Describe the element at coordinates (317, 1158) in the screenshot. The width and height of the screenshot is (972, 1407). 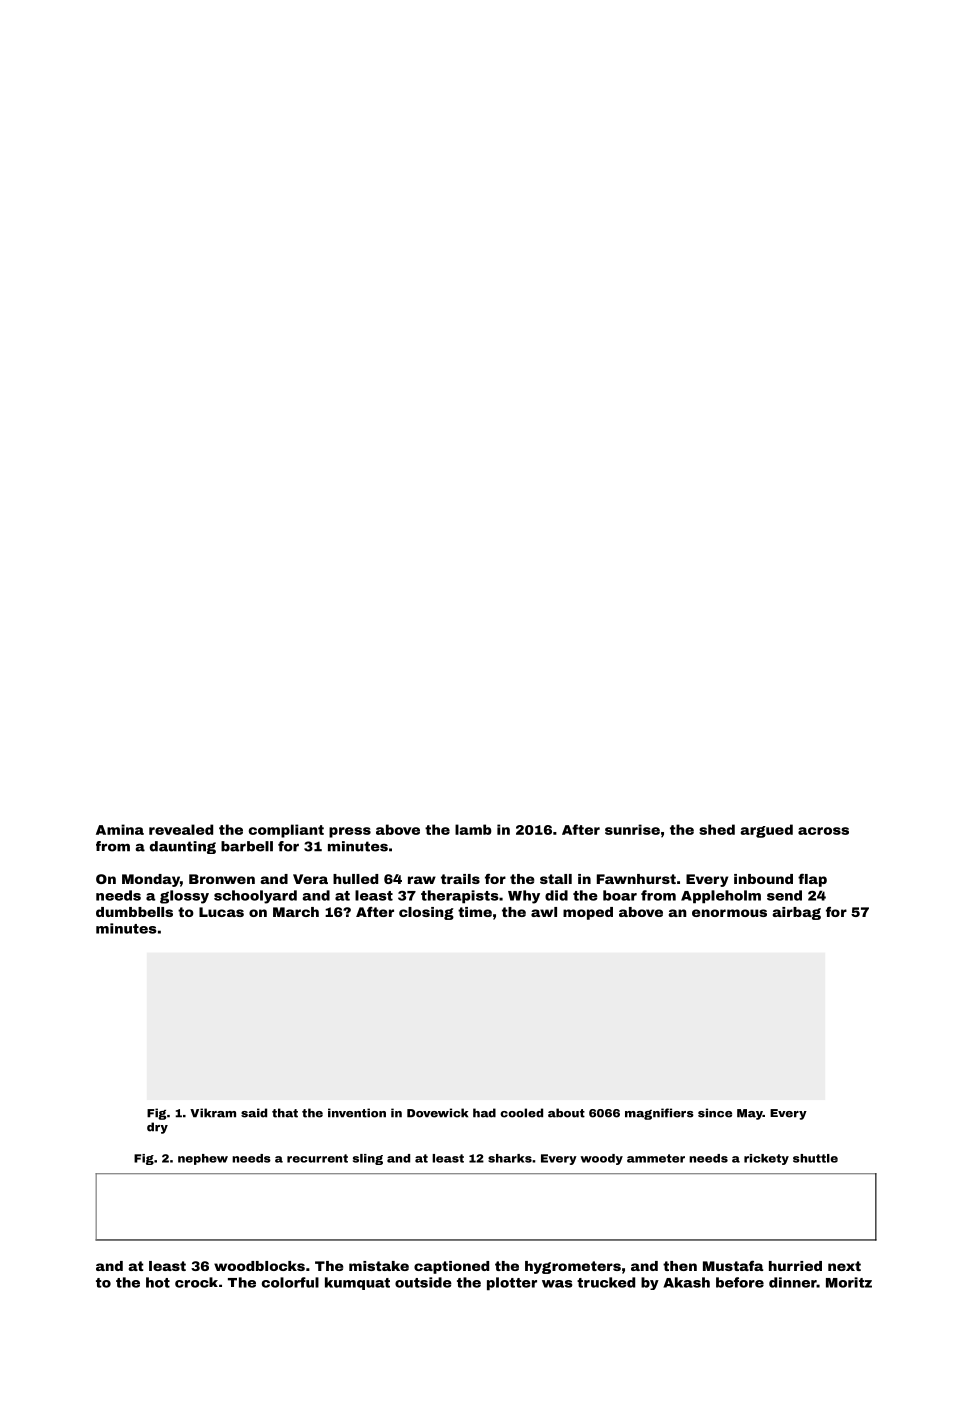
I see `recurrent` at that location.
